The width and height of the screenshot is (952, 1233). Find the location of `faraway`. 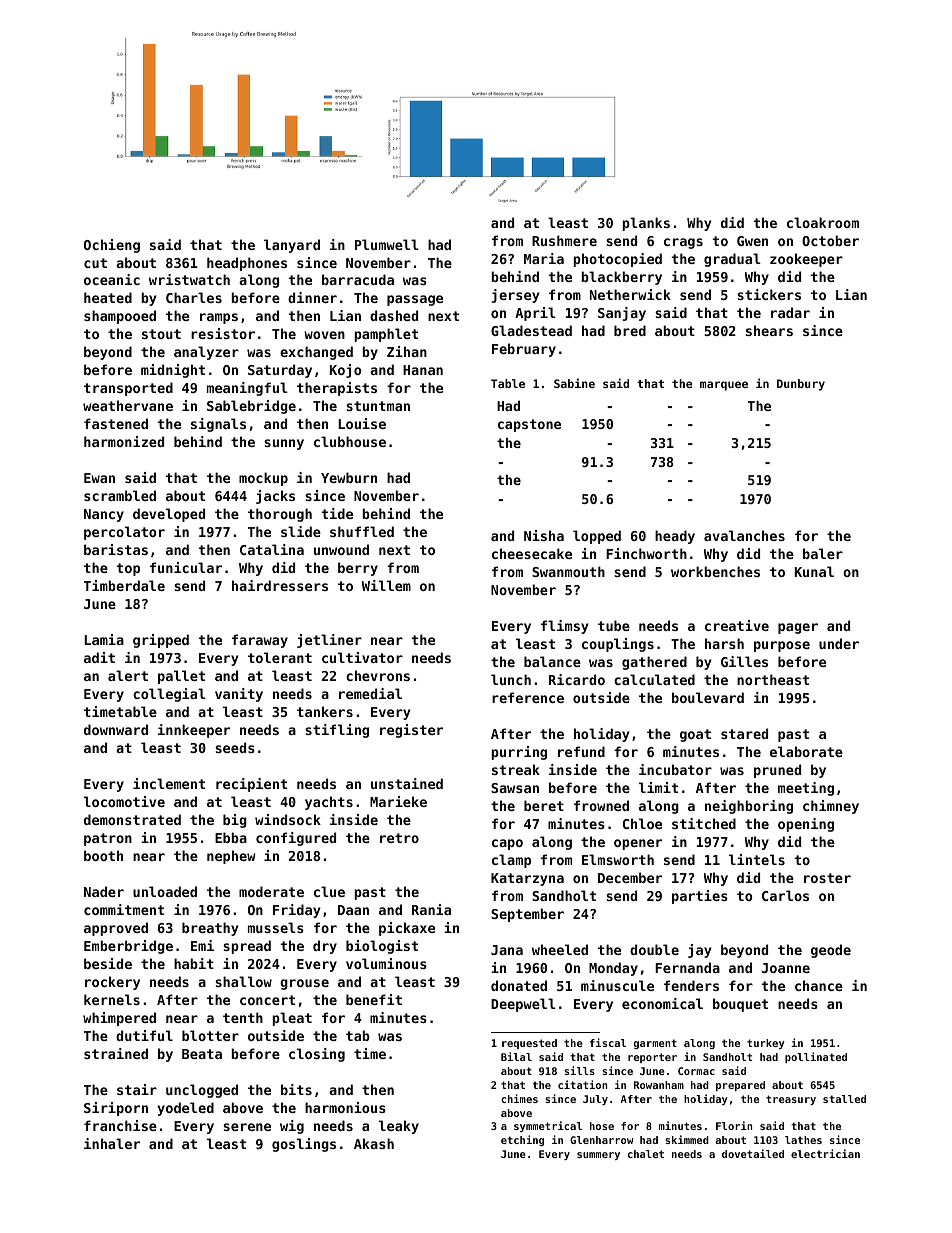

faraway is located at coordinates (260, 641).
